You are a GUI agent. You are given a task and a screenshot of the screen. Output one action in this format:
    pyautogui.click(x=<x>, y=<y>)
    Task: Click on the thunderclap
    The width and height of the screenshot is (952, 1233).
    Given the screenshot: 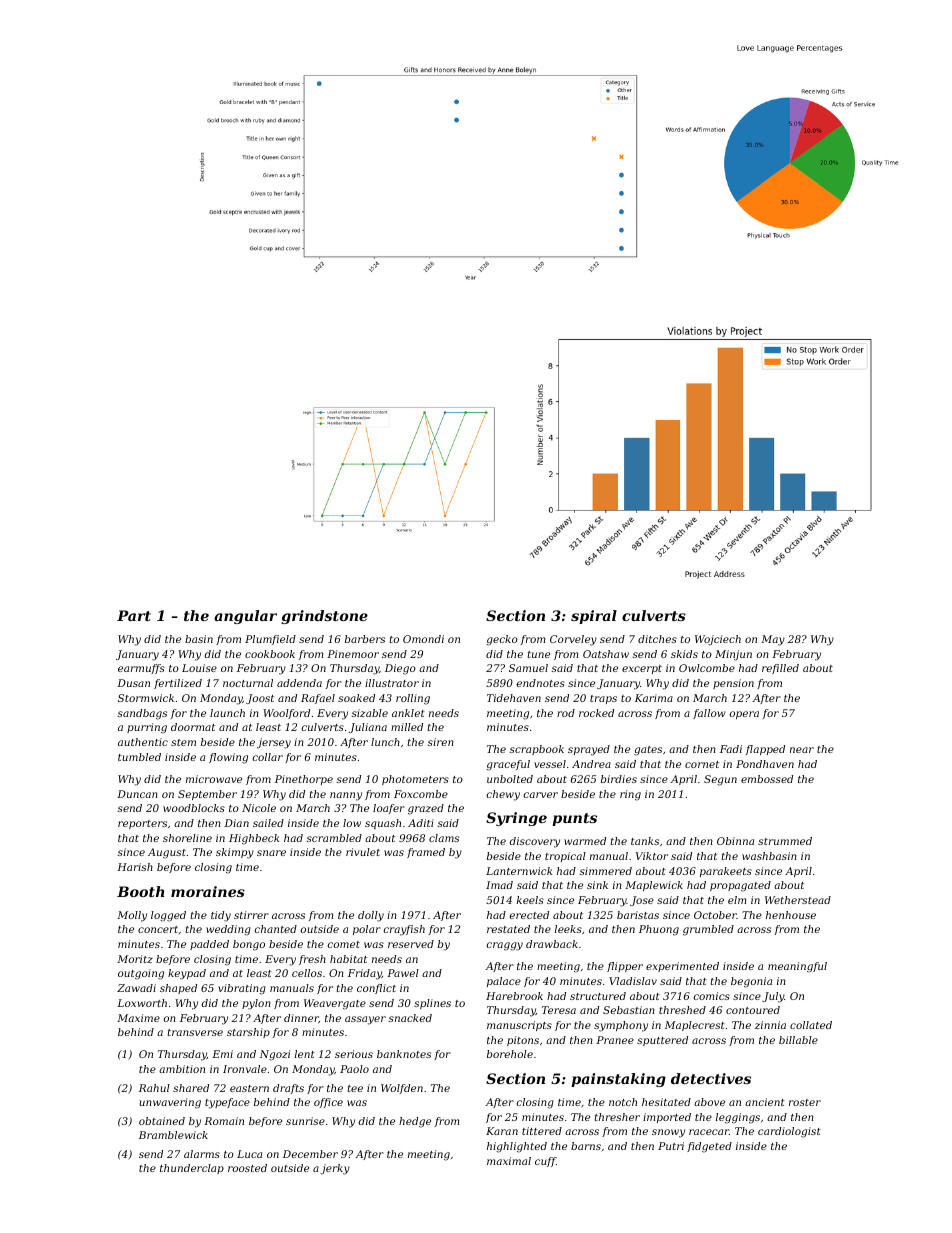 What is the action you would take?
    pyautogui.click(x=192, y=1169)
